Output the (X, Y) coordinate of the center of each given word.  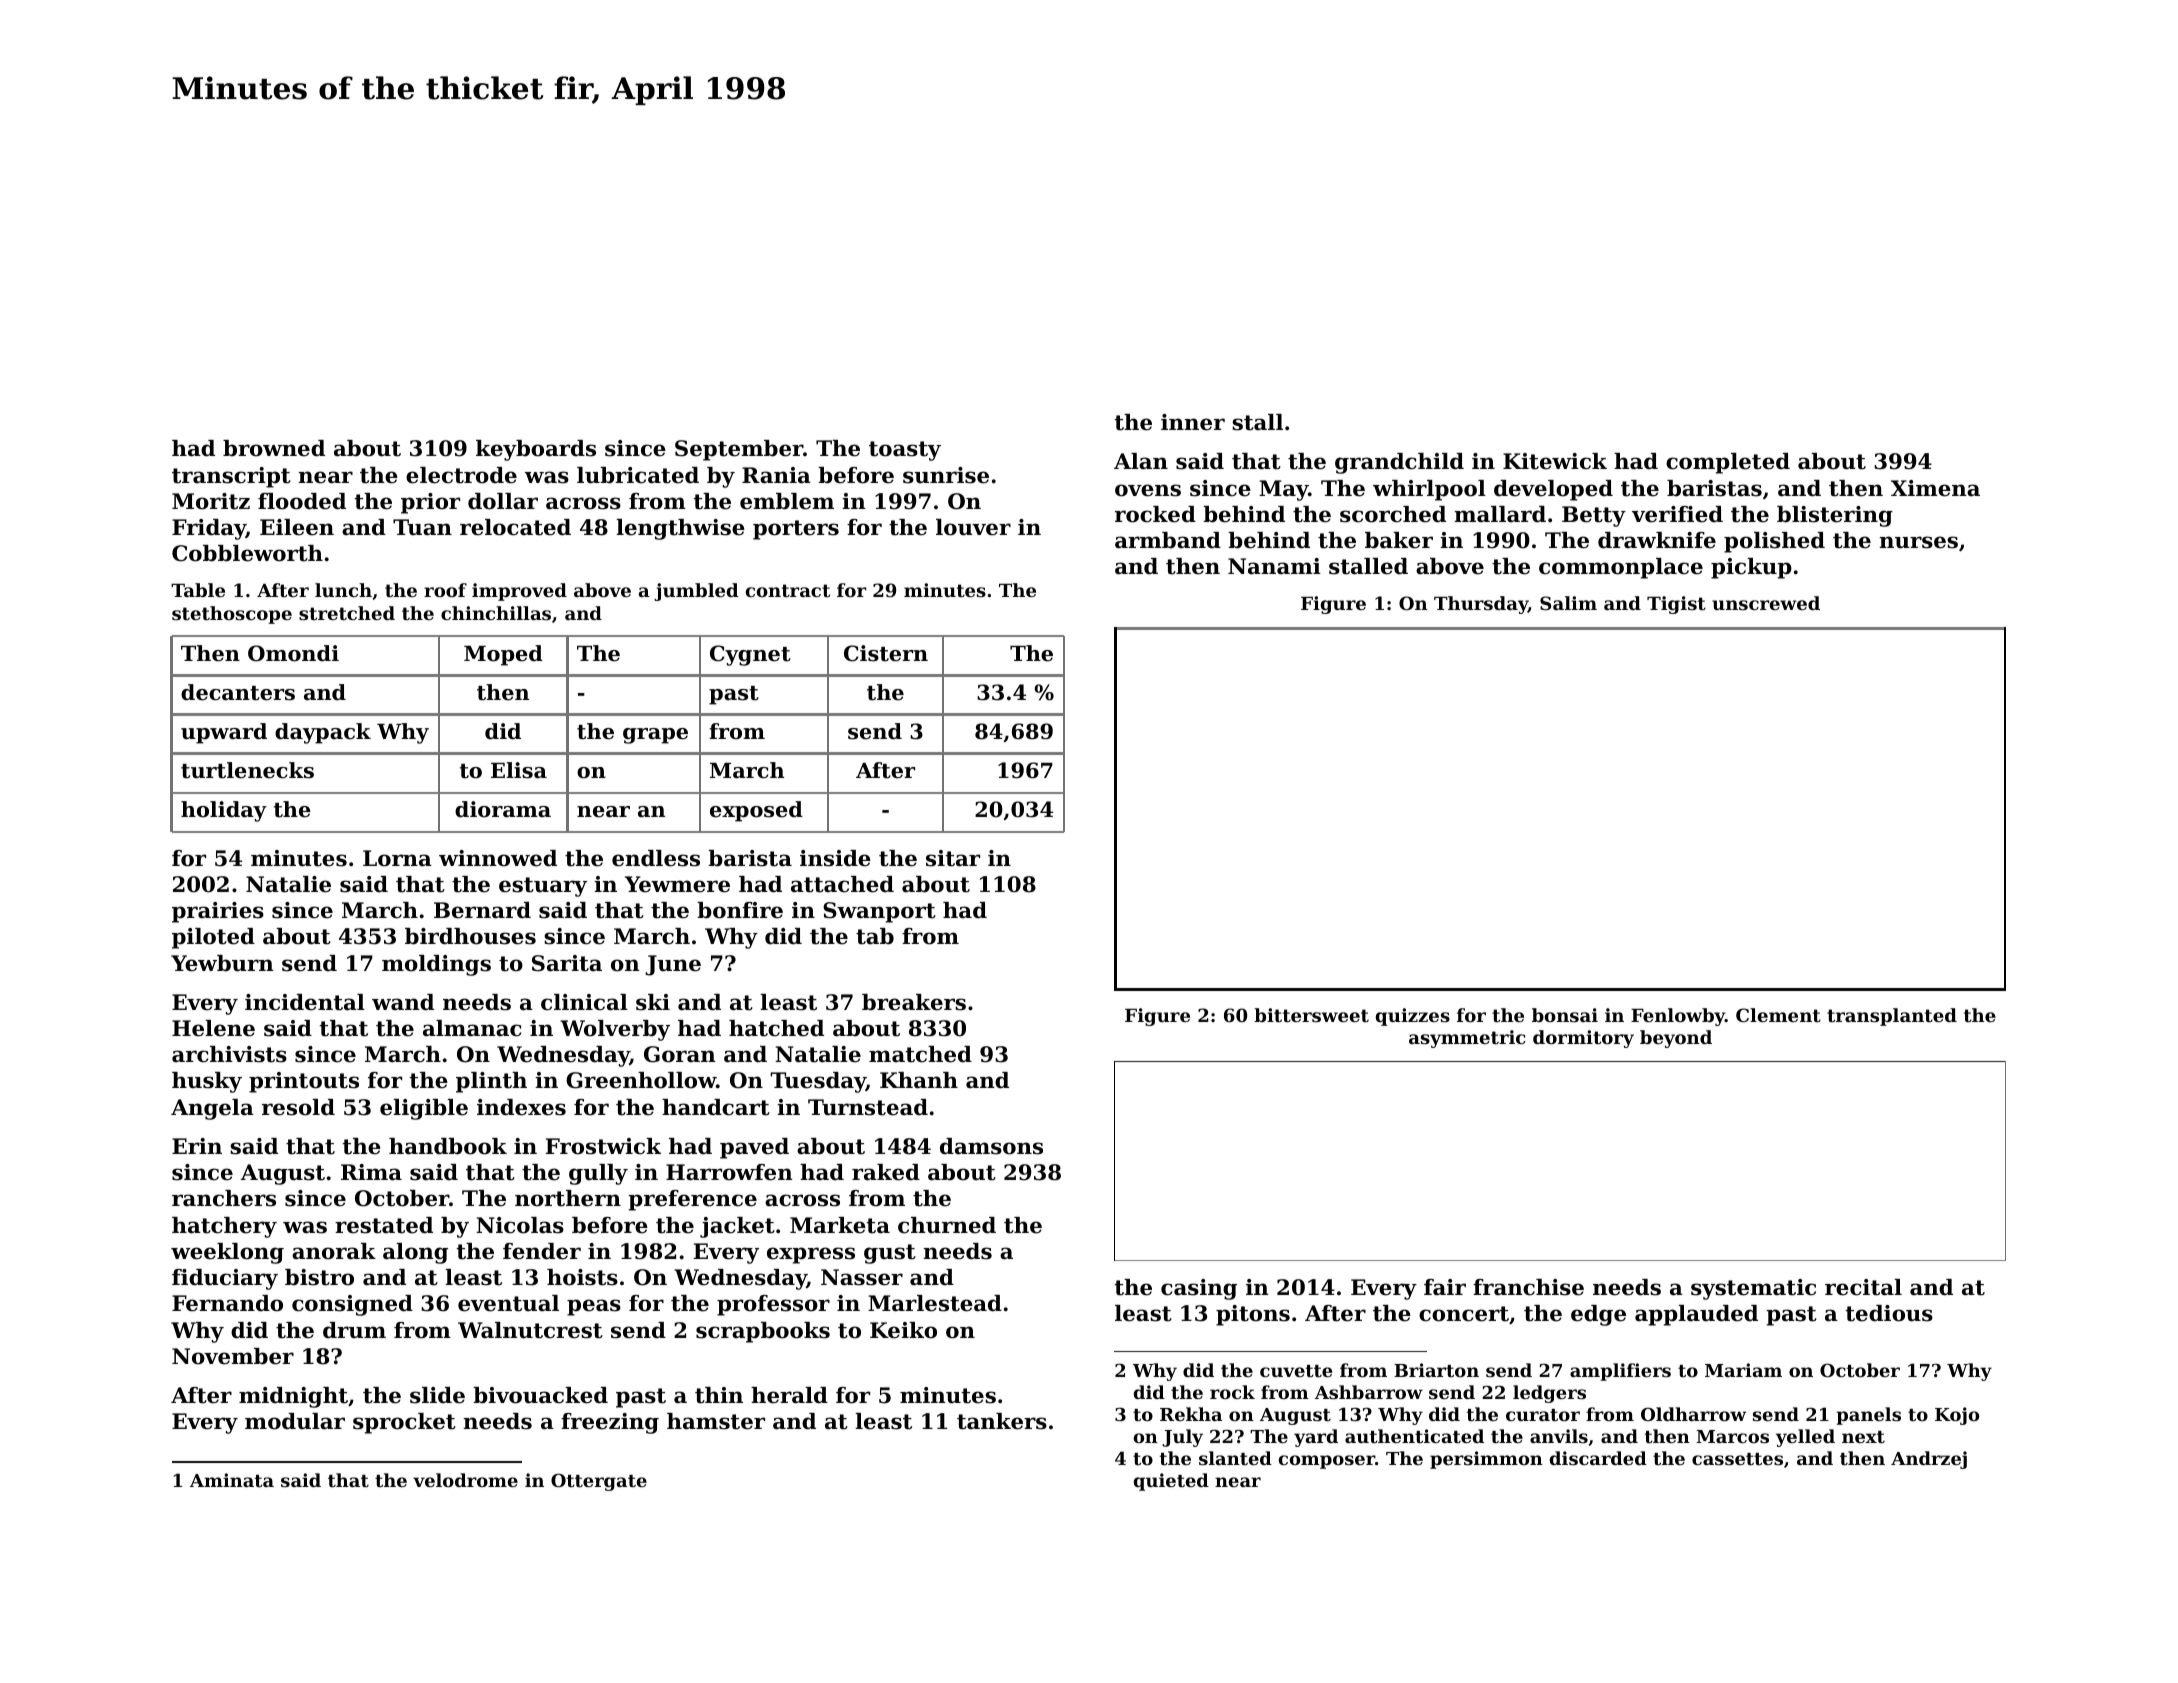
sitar (953, 858)
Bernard (482, 910)
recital (1863, 1287)
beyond (1676, 1039)
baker (1399, 540)
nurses (1918, 542)
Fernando (227, 1303)
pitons (1253, 1315)
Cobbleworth (247, 553)
